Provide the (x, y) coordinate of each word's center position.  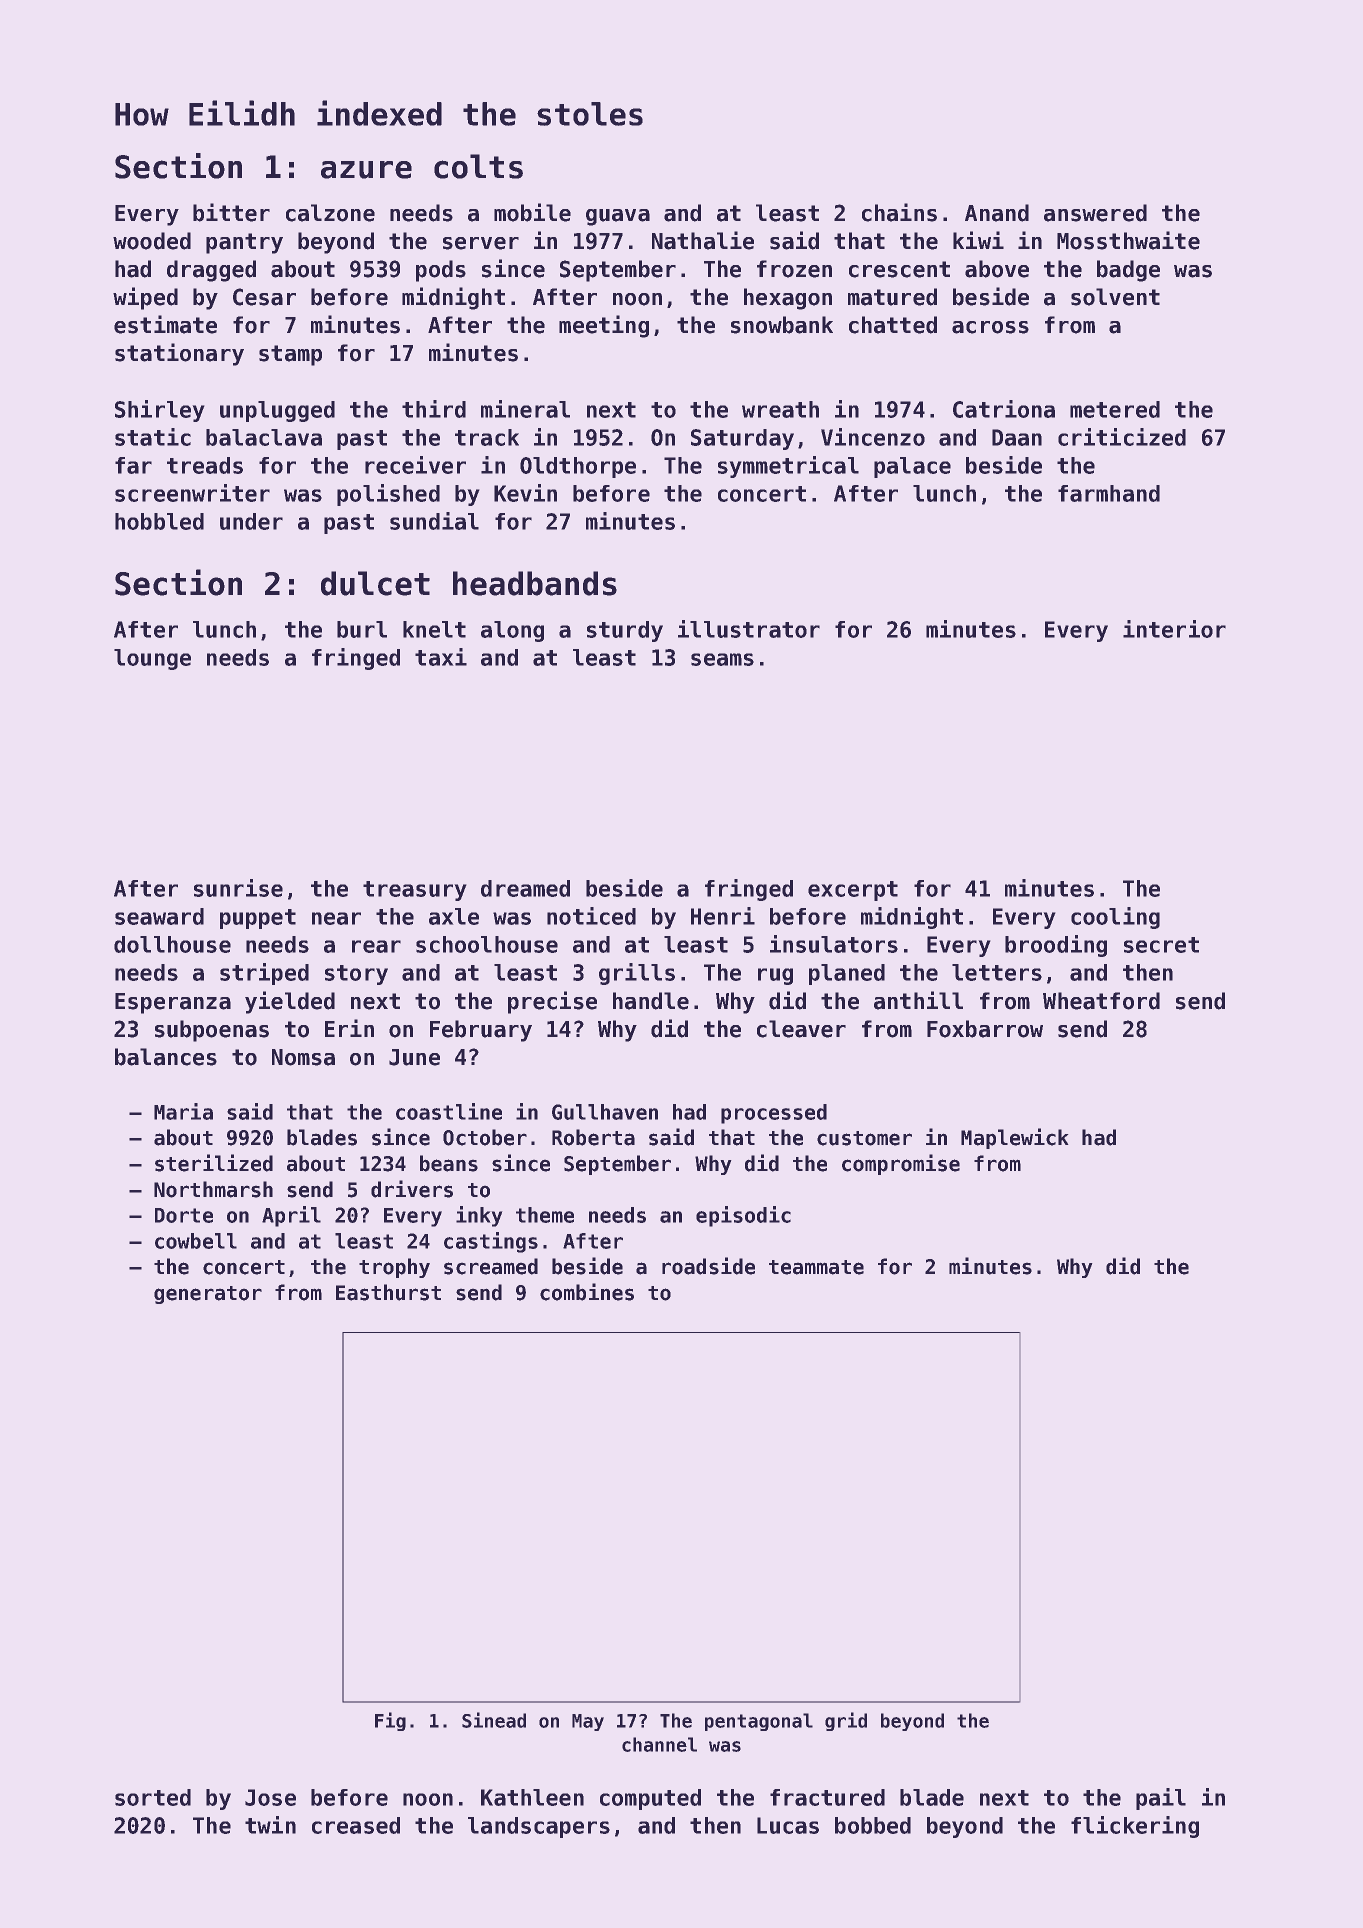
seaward (159, 916)
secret (1161, 945)
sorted (153, 1797)
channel (659, 1744)
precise (552, 1002)
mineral (525, 409)
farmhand (1109, 493)
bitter (231, 212)
